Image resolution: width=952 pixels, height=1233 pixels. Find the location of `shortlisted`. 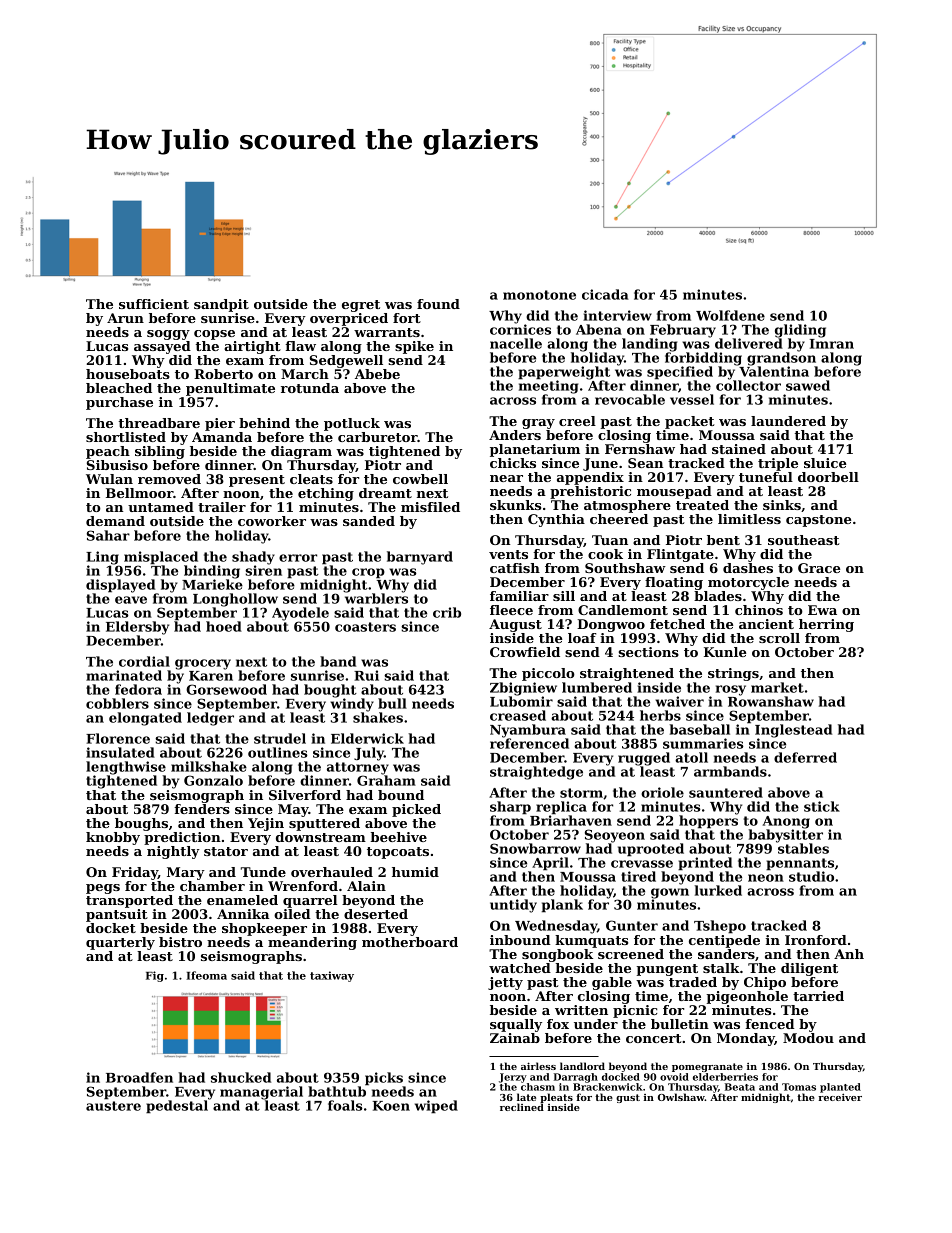

shortlisted is located at coordinates (126, 437).
